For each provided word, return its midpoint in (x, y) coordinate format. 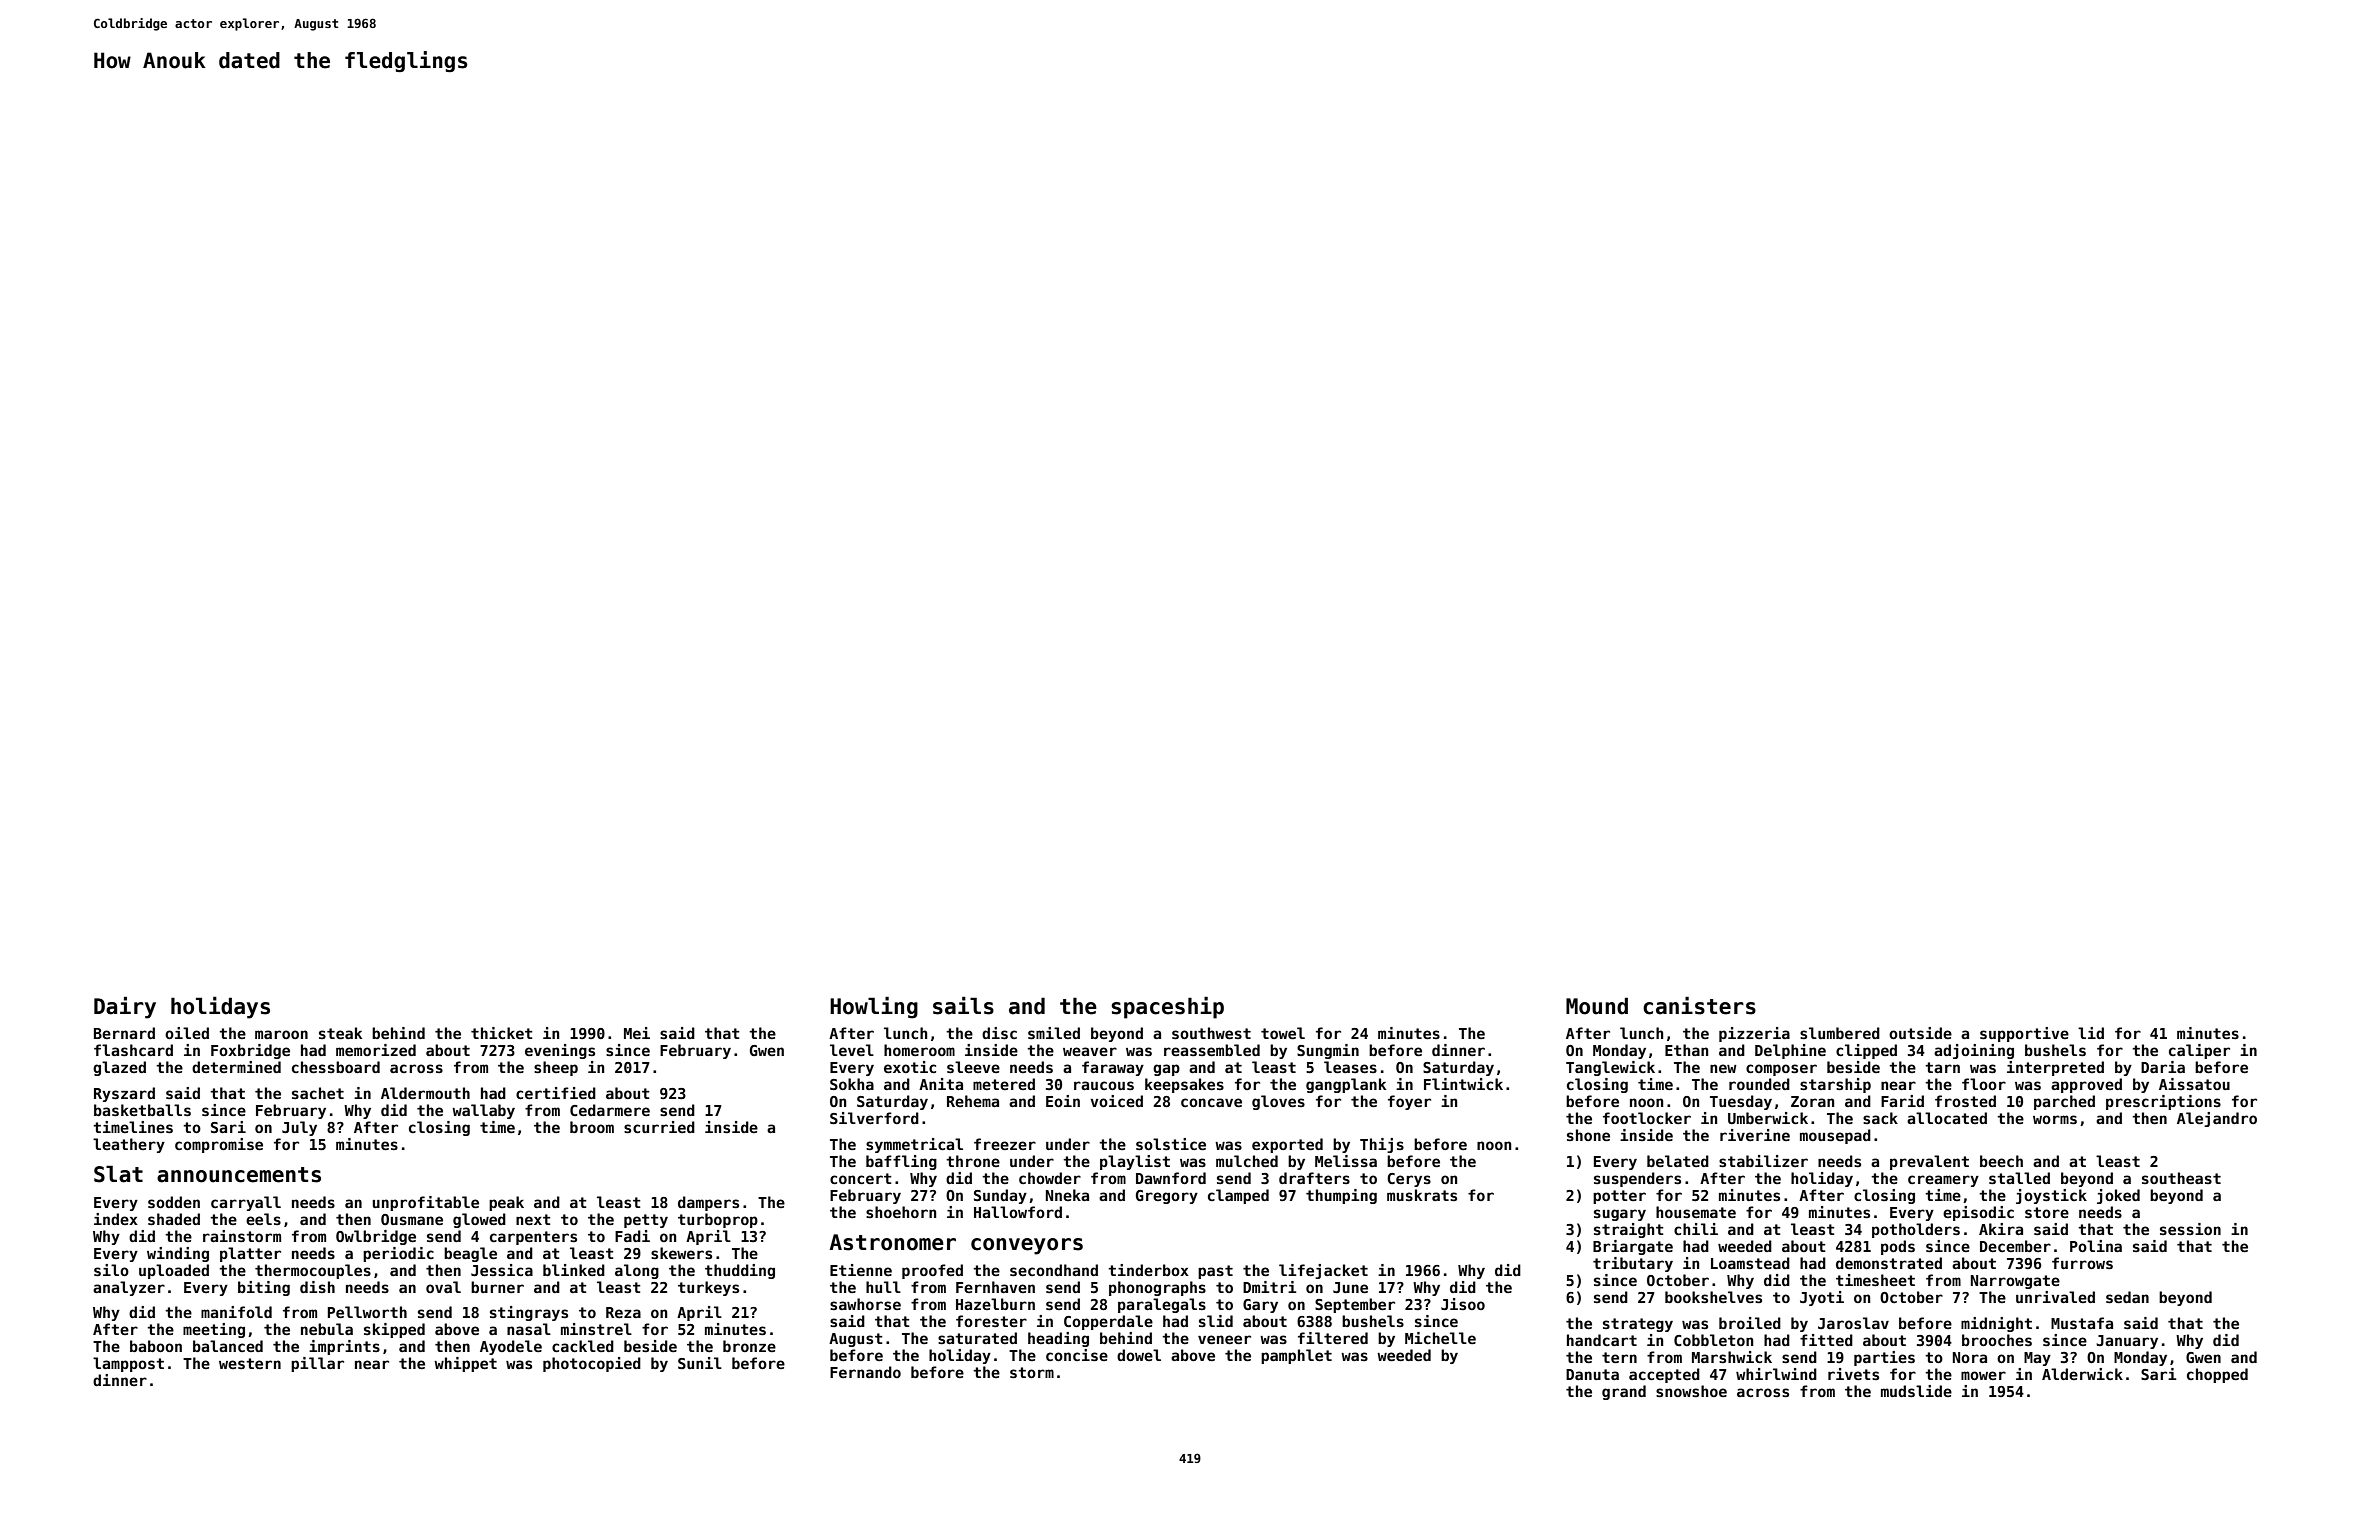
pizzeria (1754, 1034)
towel (1283, 1033)
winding (178, 1254)
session (2190, 1229)
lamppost (128, 1364)
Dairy (125, 1007)
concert (861, 1178)
